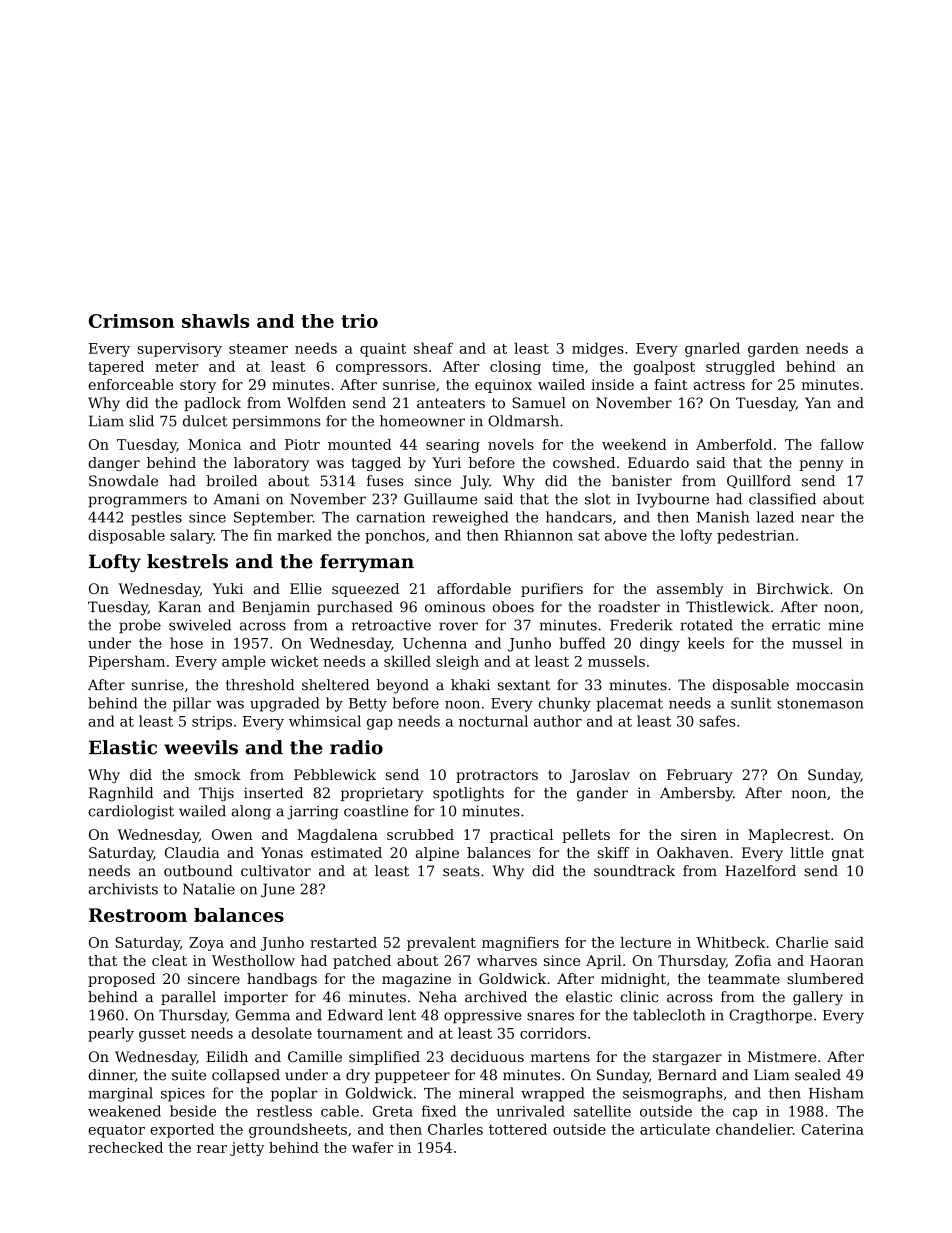 This document has height=1233, width=952. Describe the element at coordinates (420, 834) in the document. I see `scrubbed` at that location.
